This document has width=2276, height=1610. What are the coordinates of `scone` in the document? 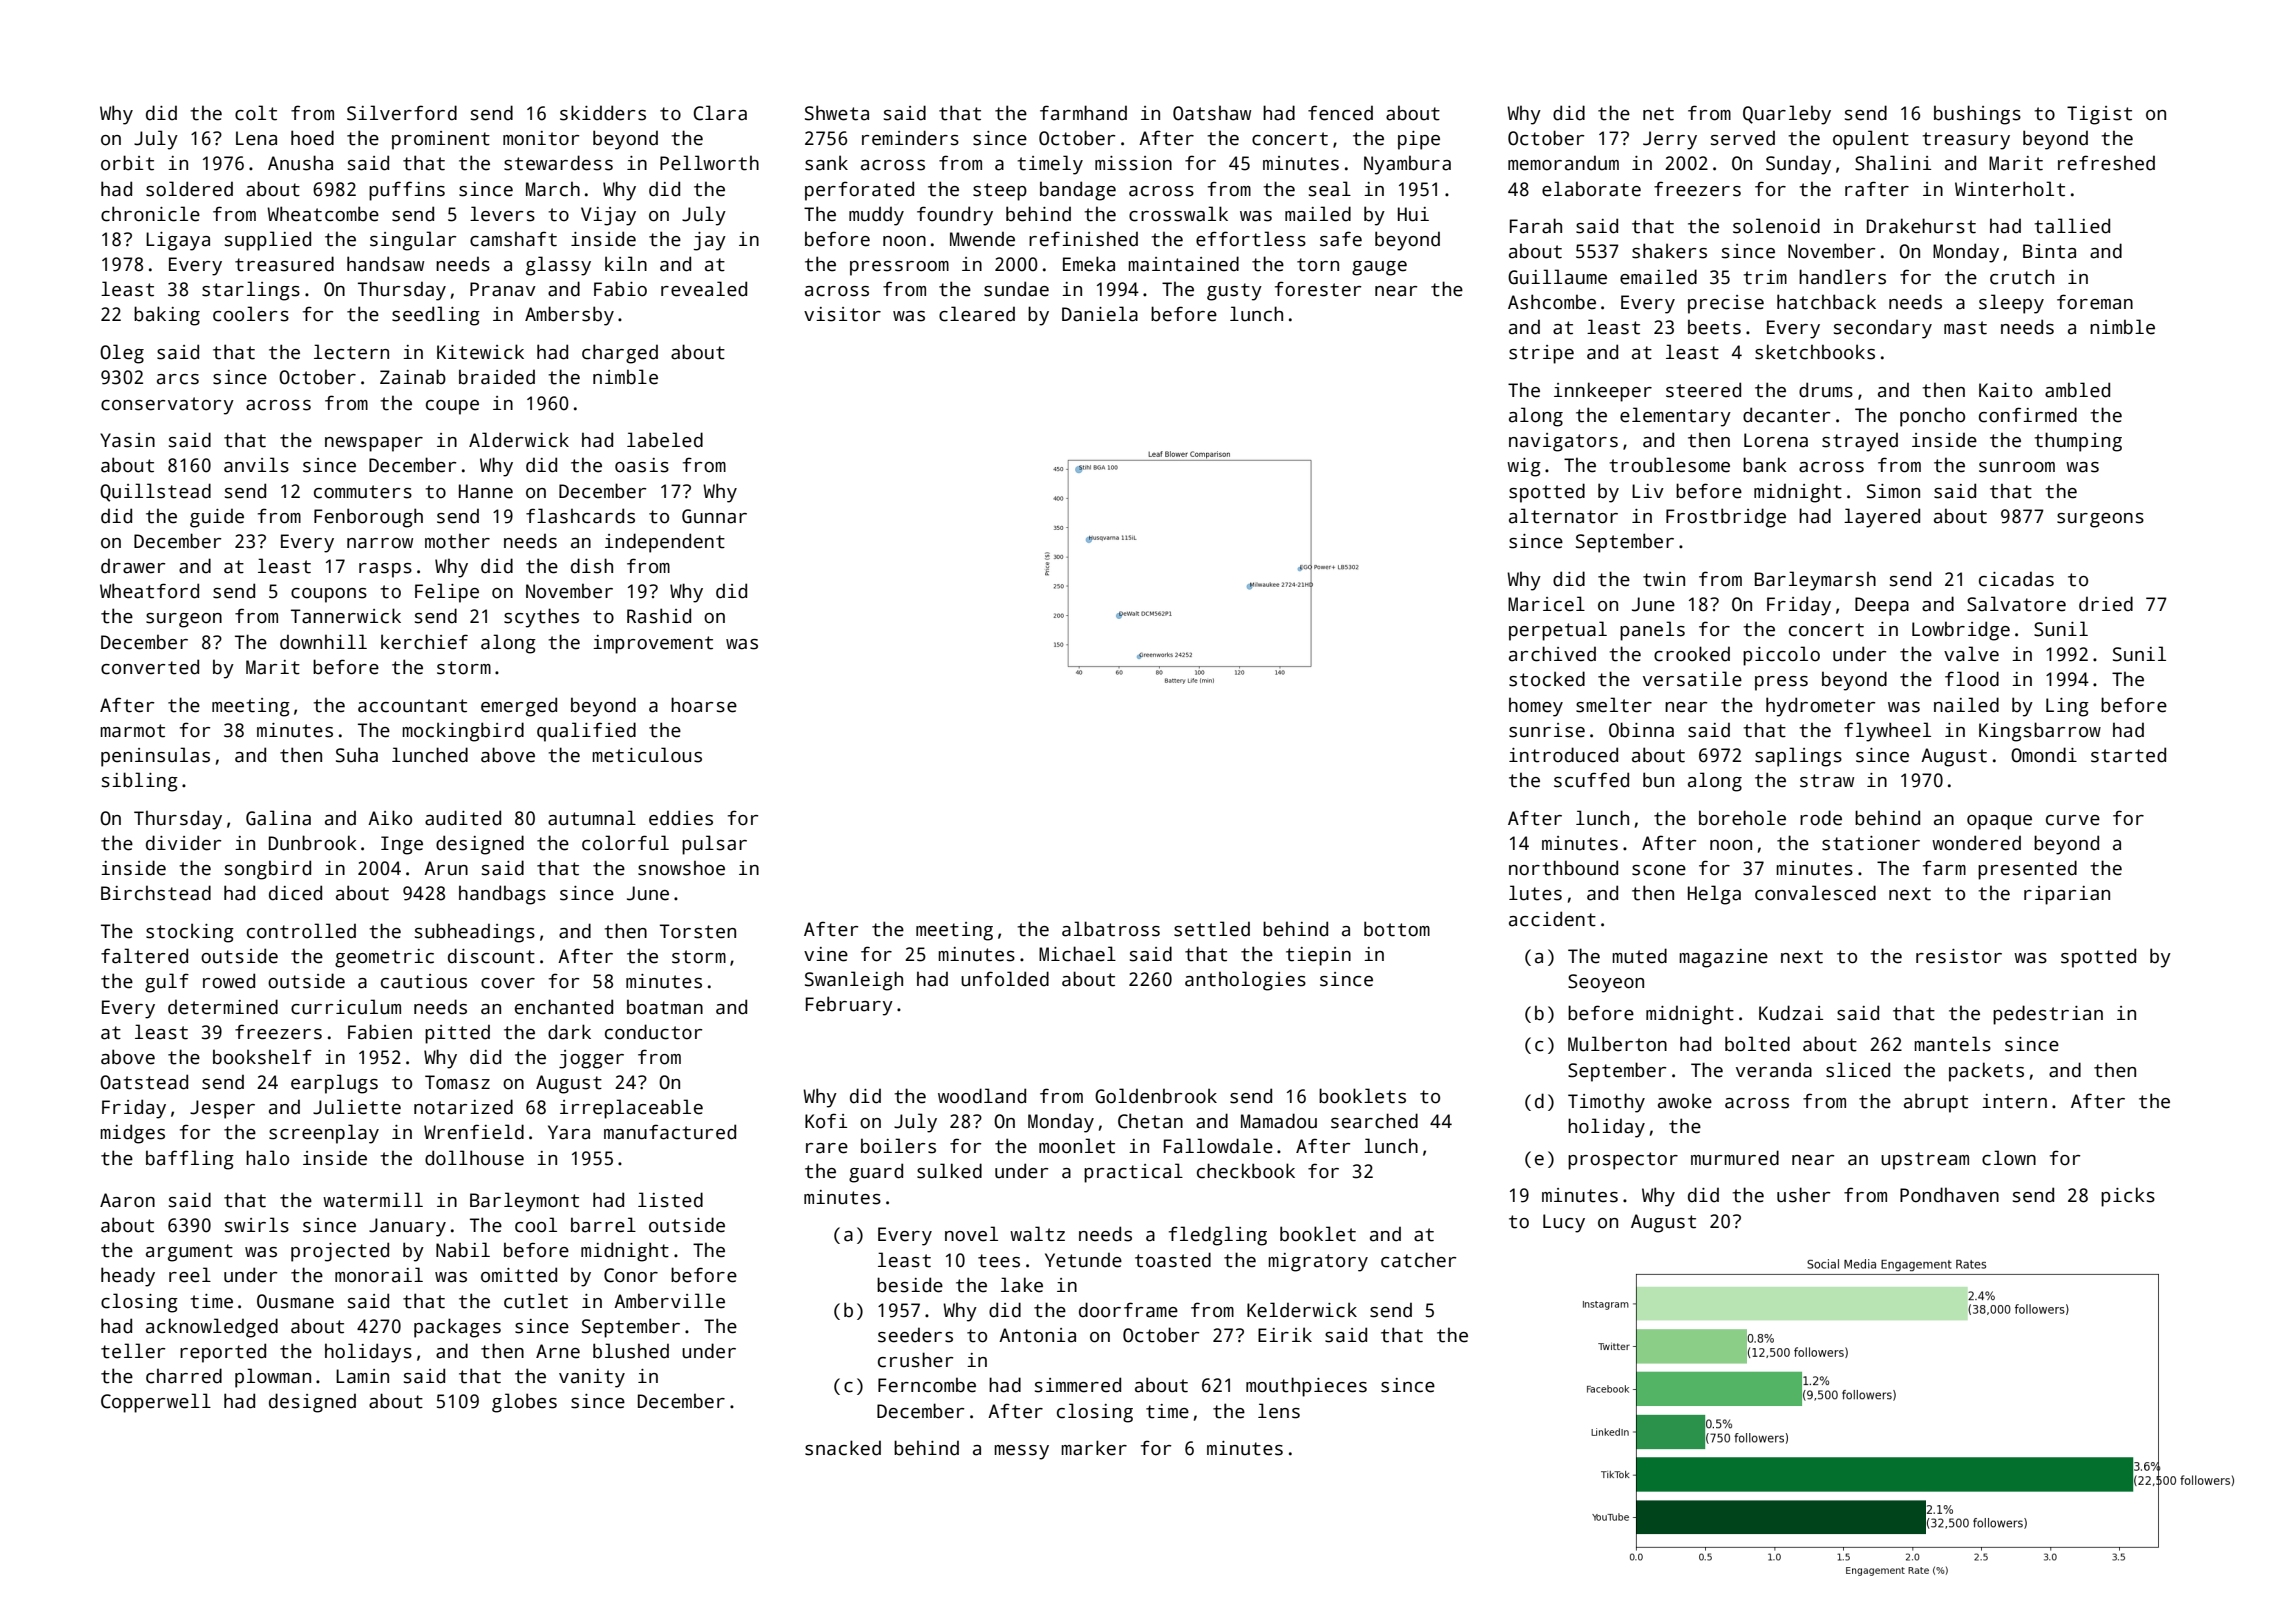 It's located at (1659, 870).
